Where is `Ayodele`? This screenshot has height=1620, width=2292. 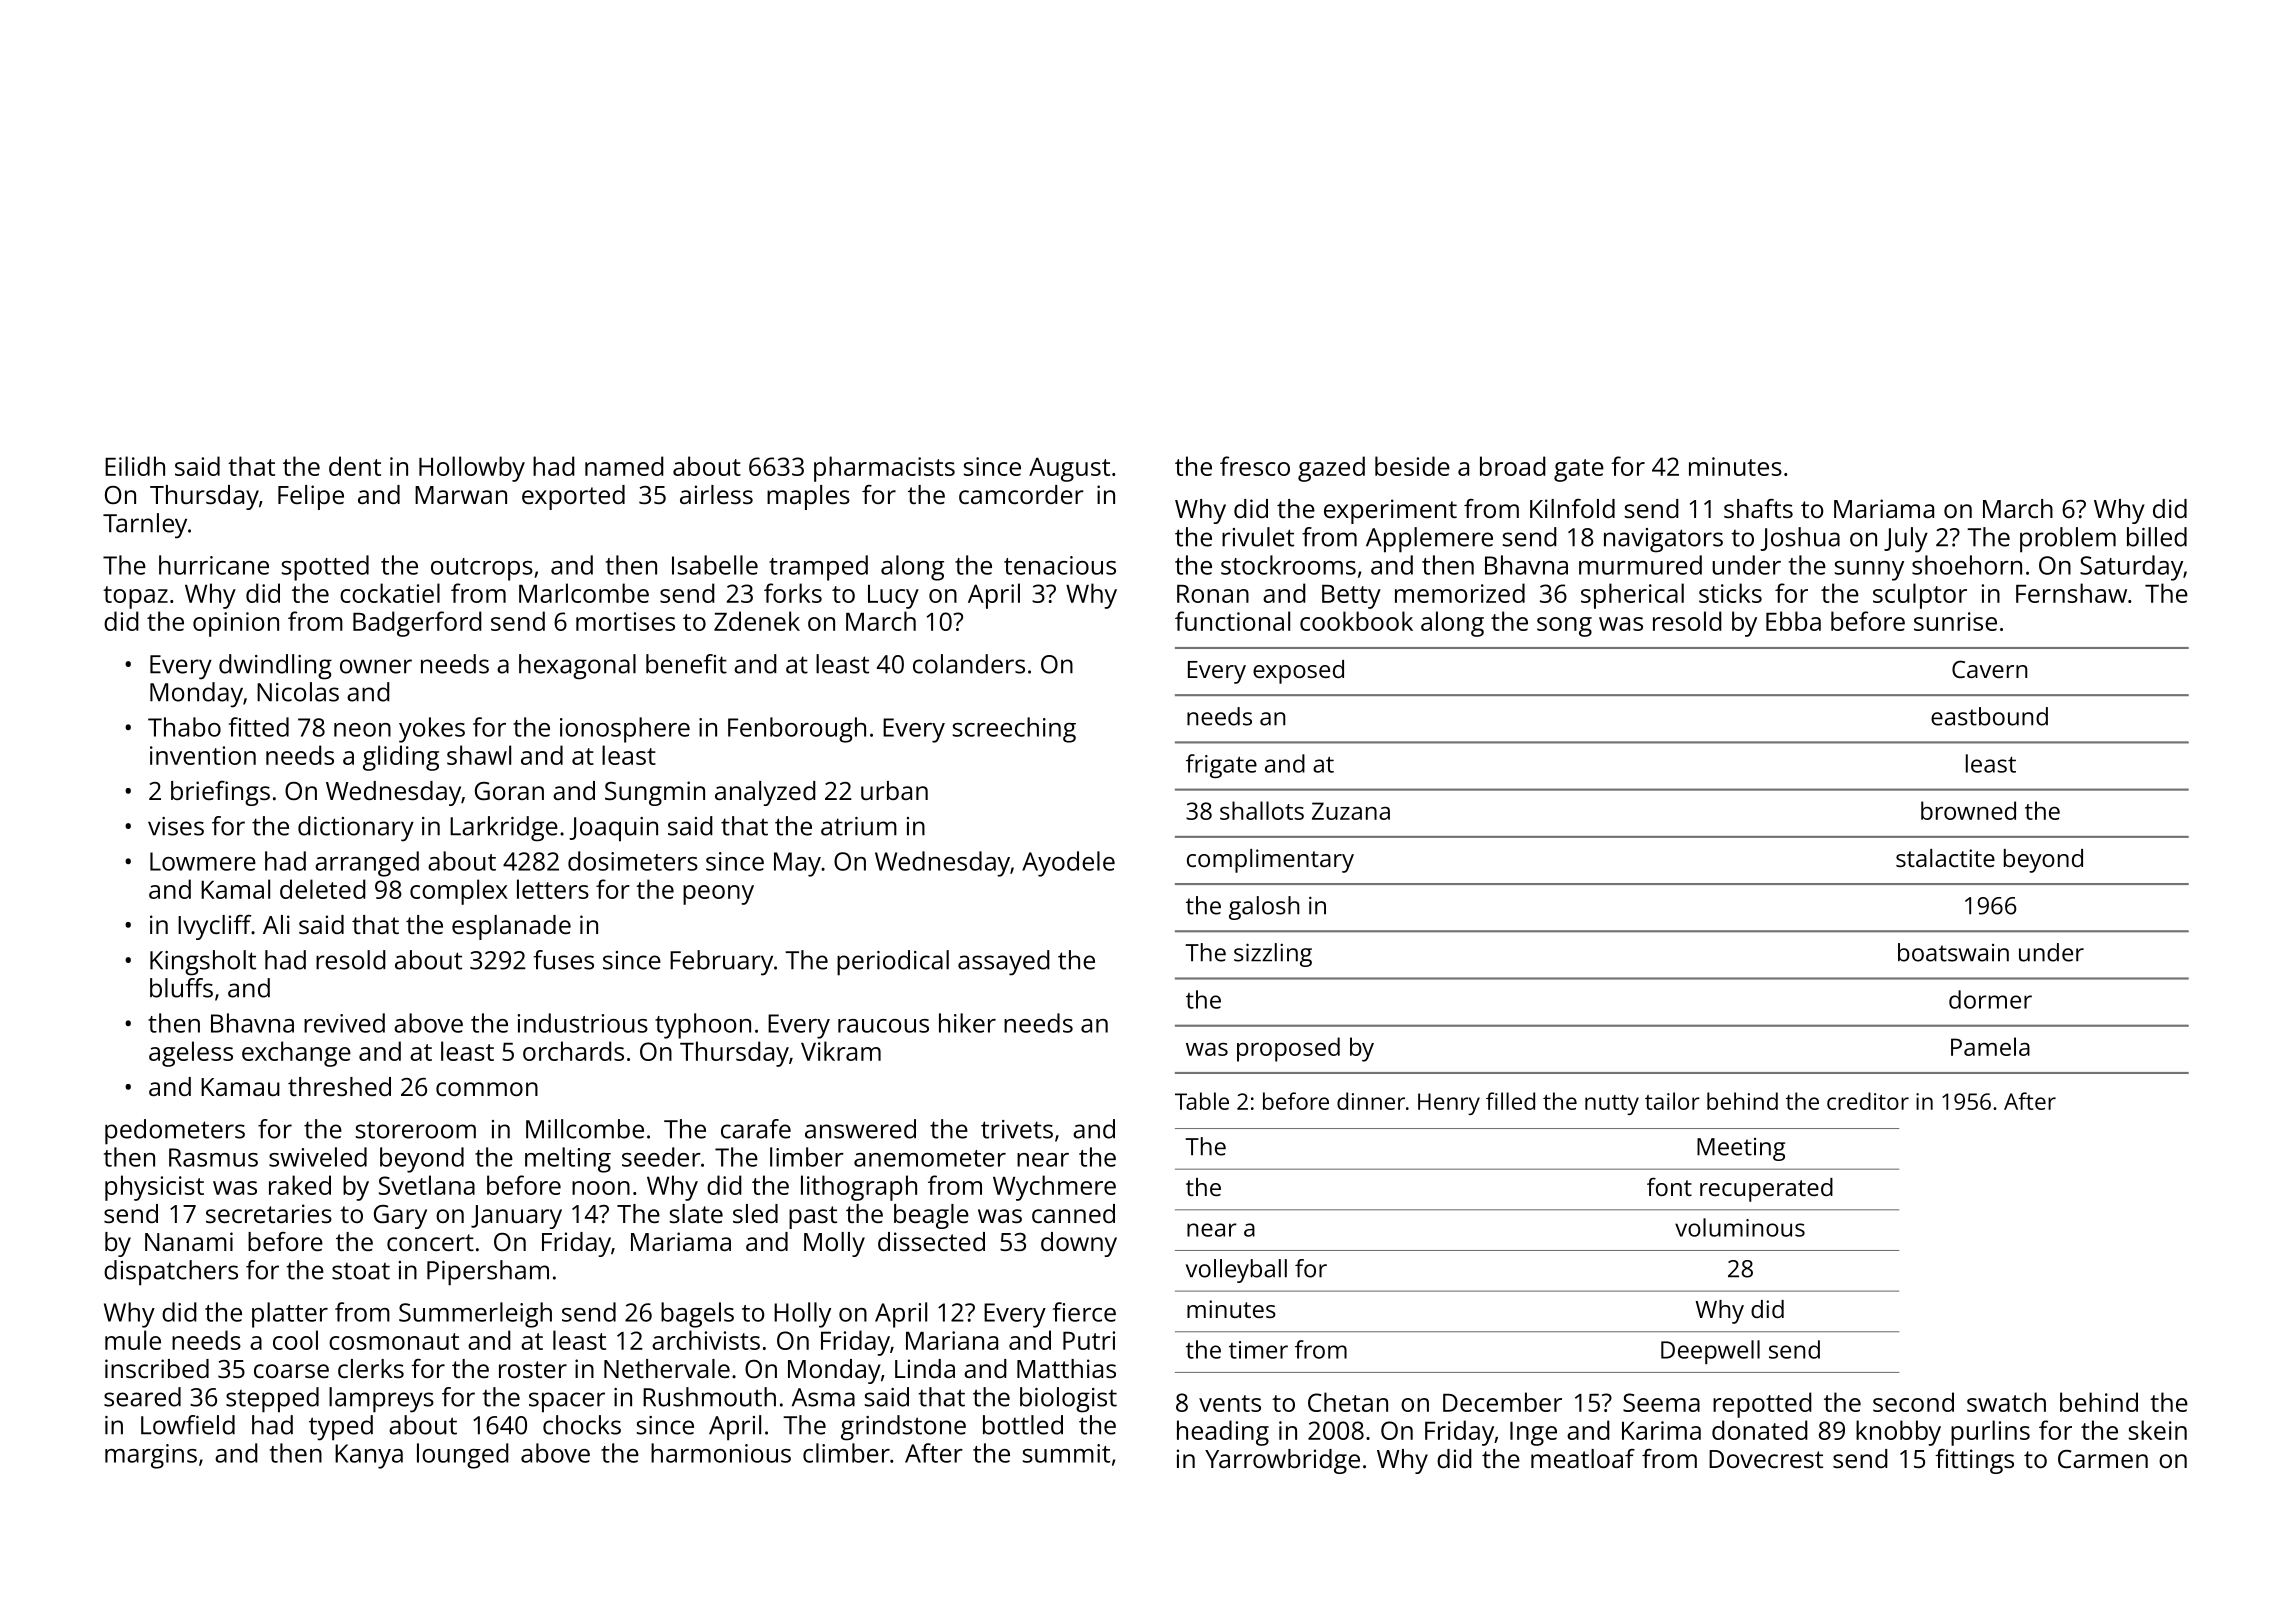 Ayodele is located at coordinates (1068, 864).
